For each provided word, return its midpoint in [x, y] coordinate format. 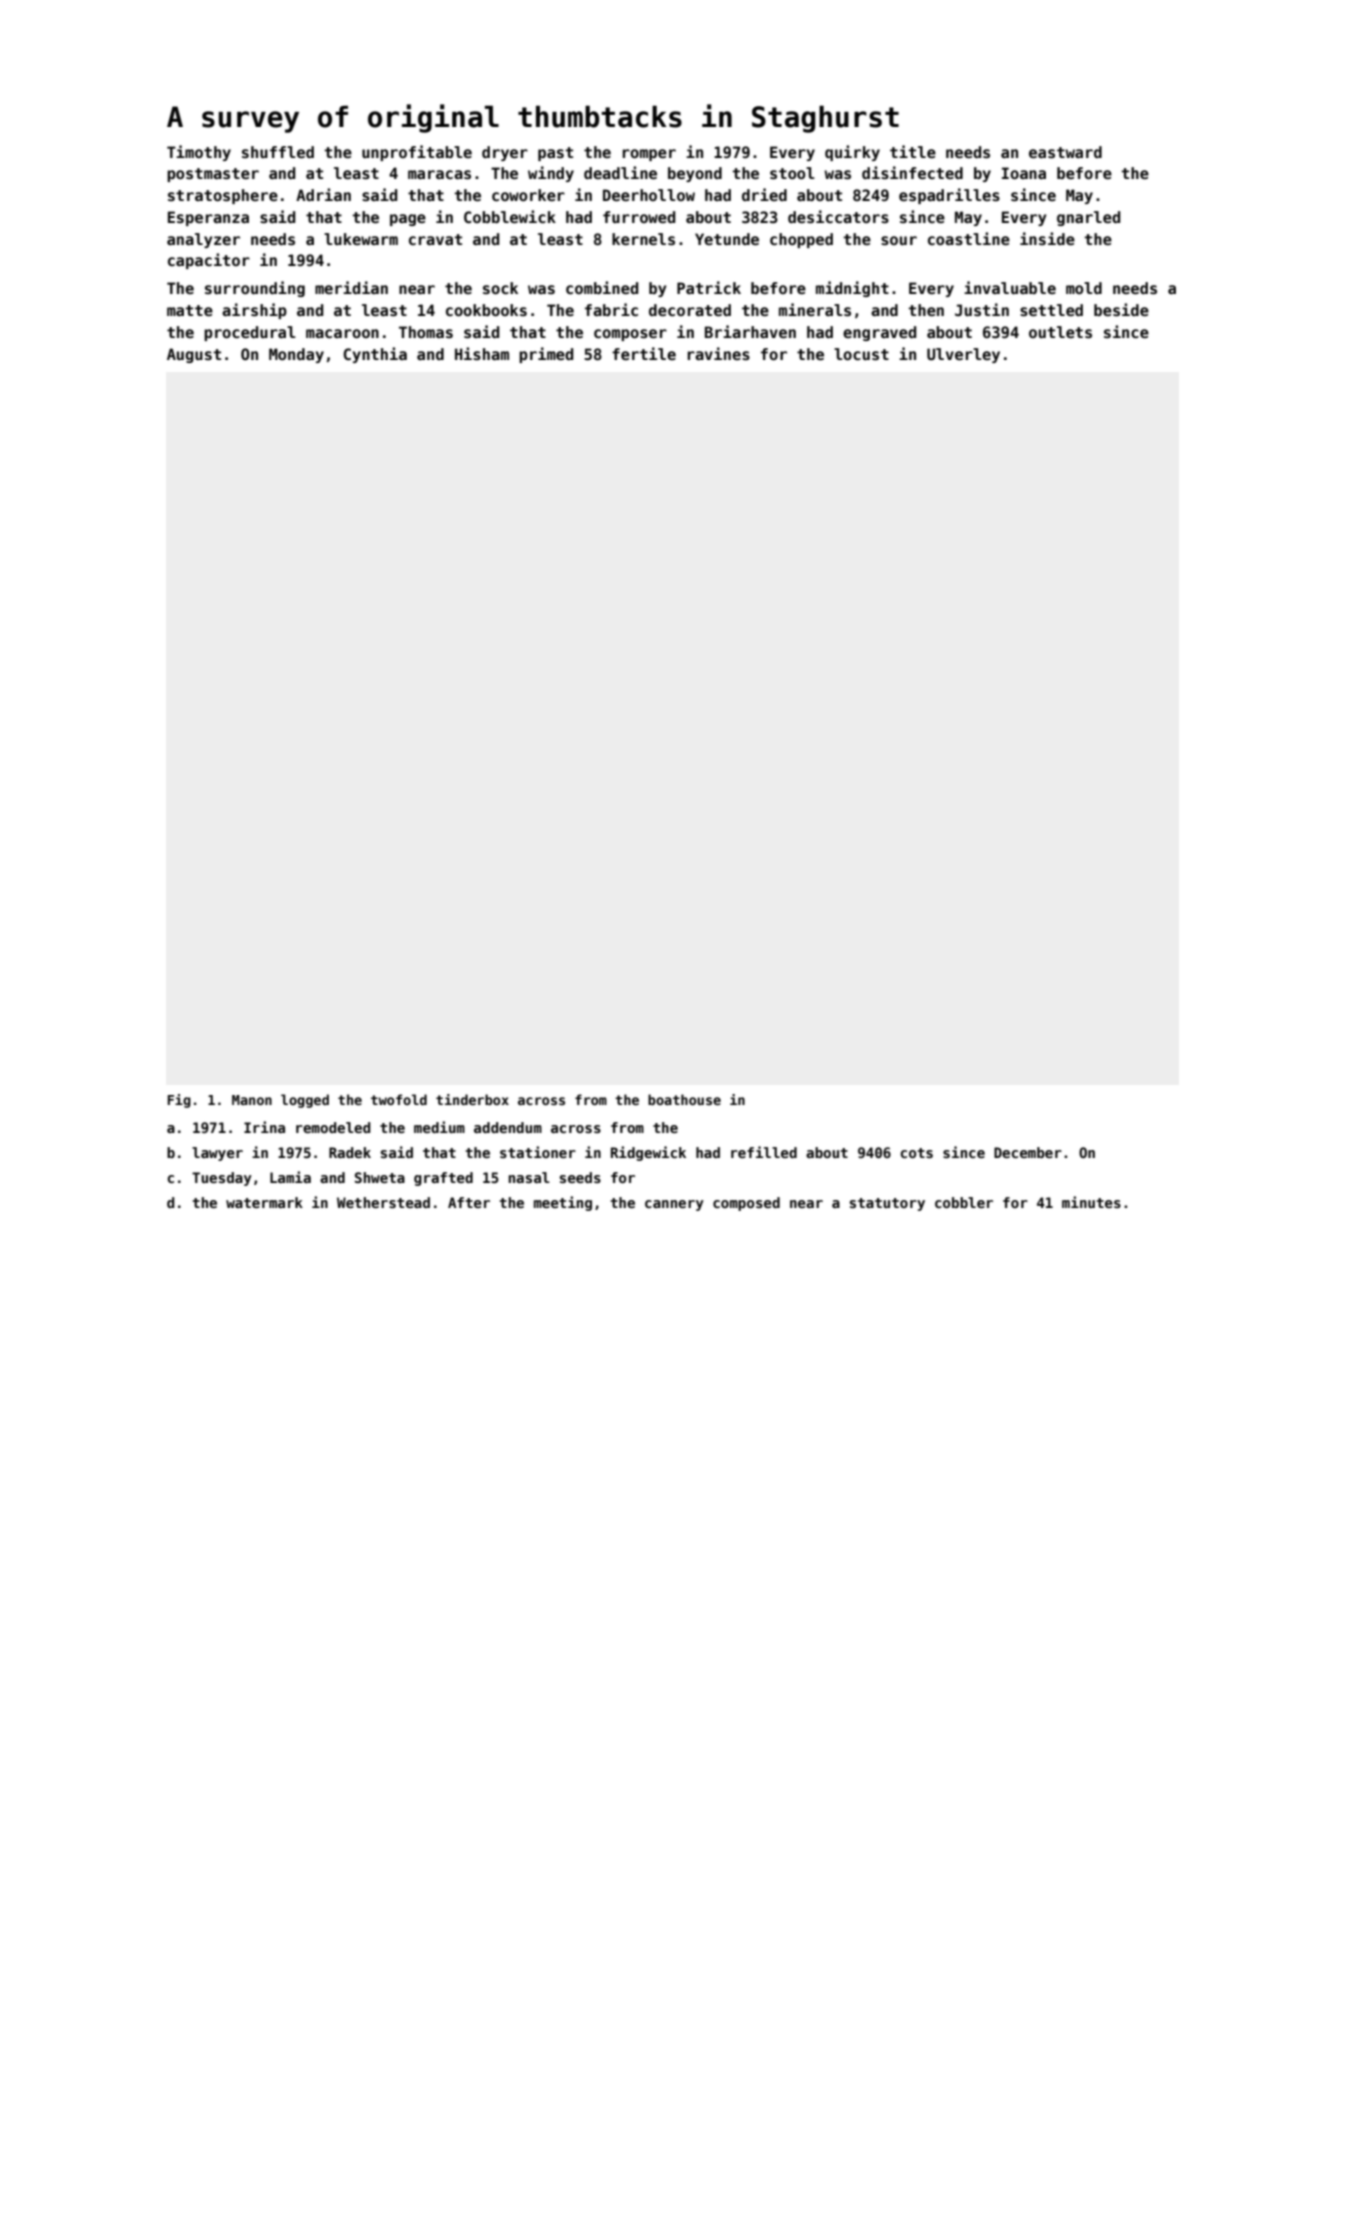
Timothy [199, 153]
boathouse [684, 1099]
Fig [179, 1101]
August [194, 355]
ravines [719, 353]
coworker [528, 195]
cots [916, 1153]
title [913, 151]
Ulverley [963, 355]
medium [439, 1127]
